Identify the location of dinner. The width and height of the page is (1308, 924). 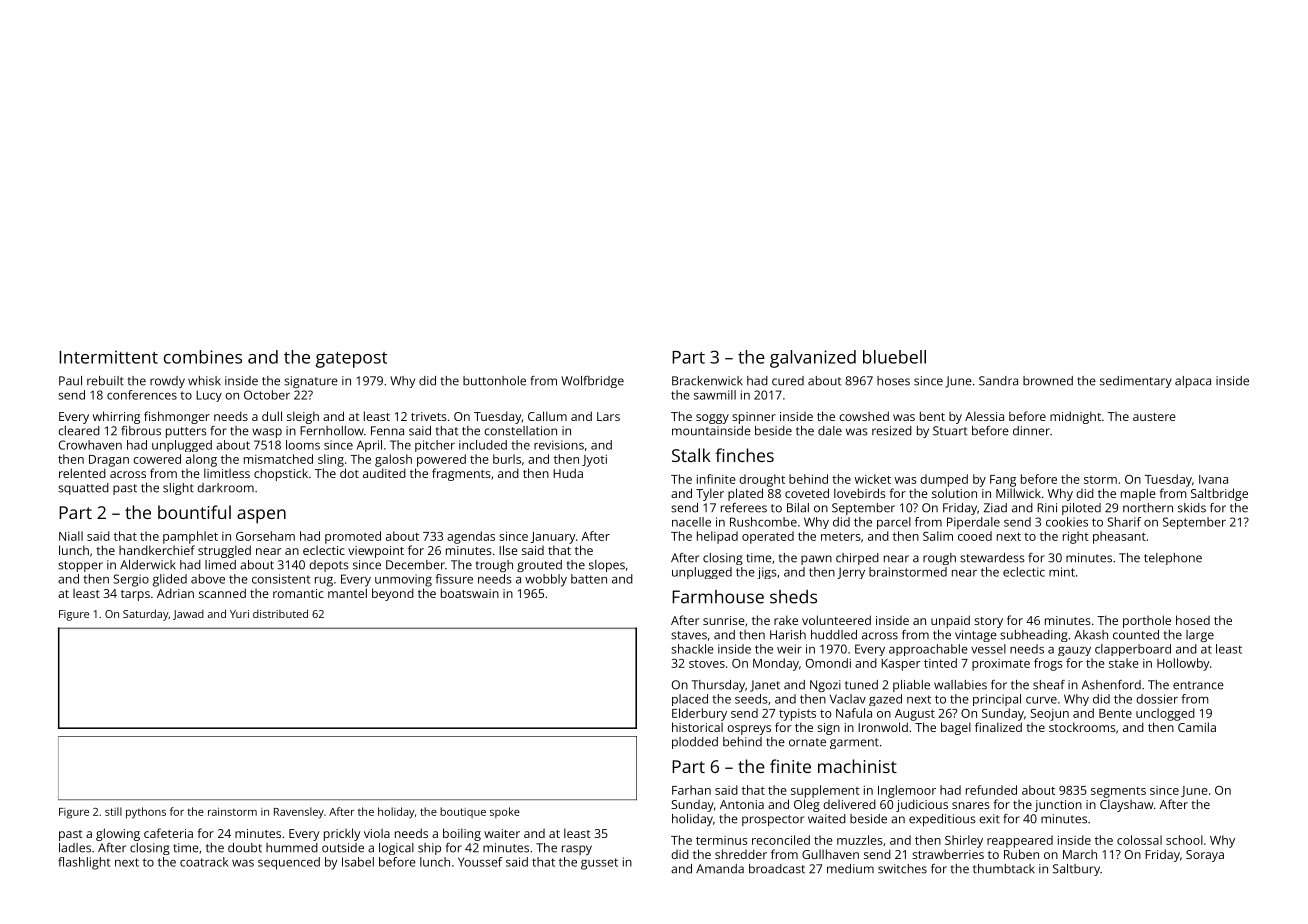
(1031, 431).
